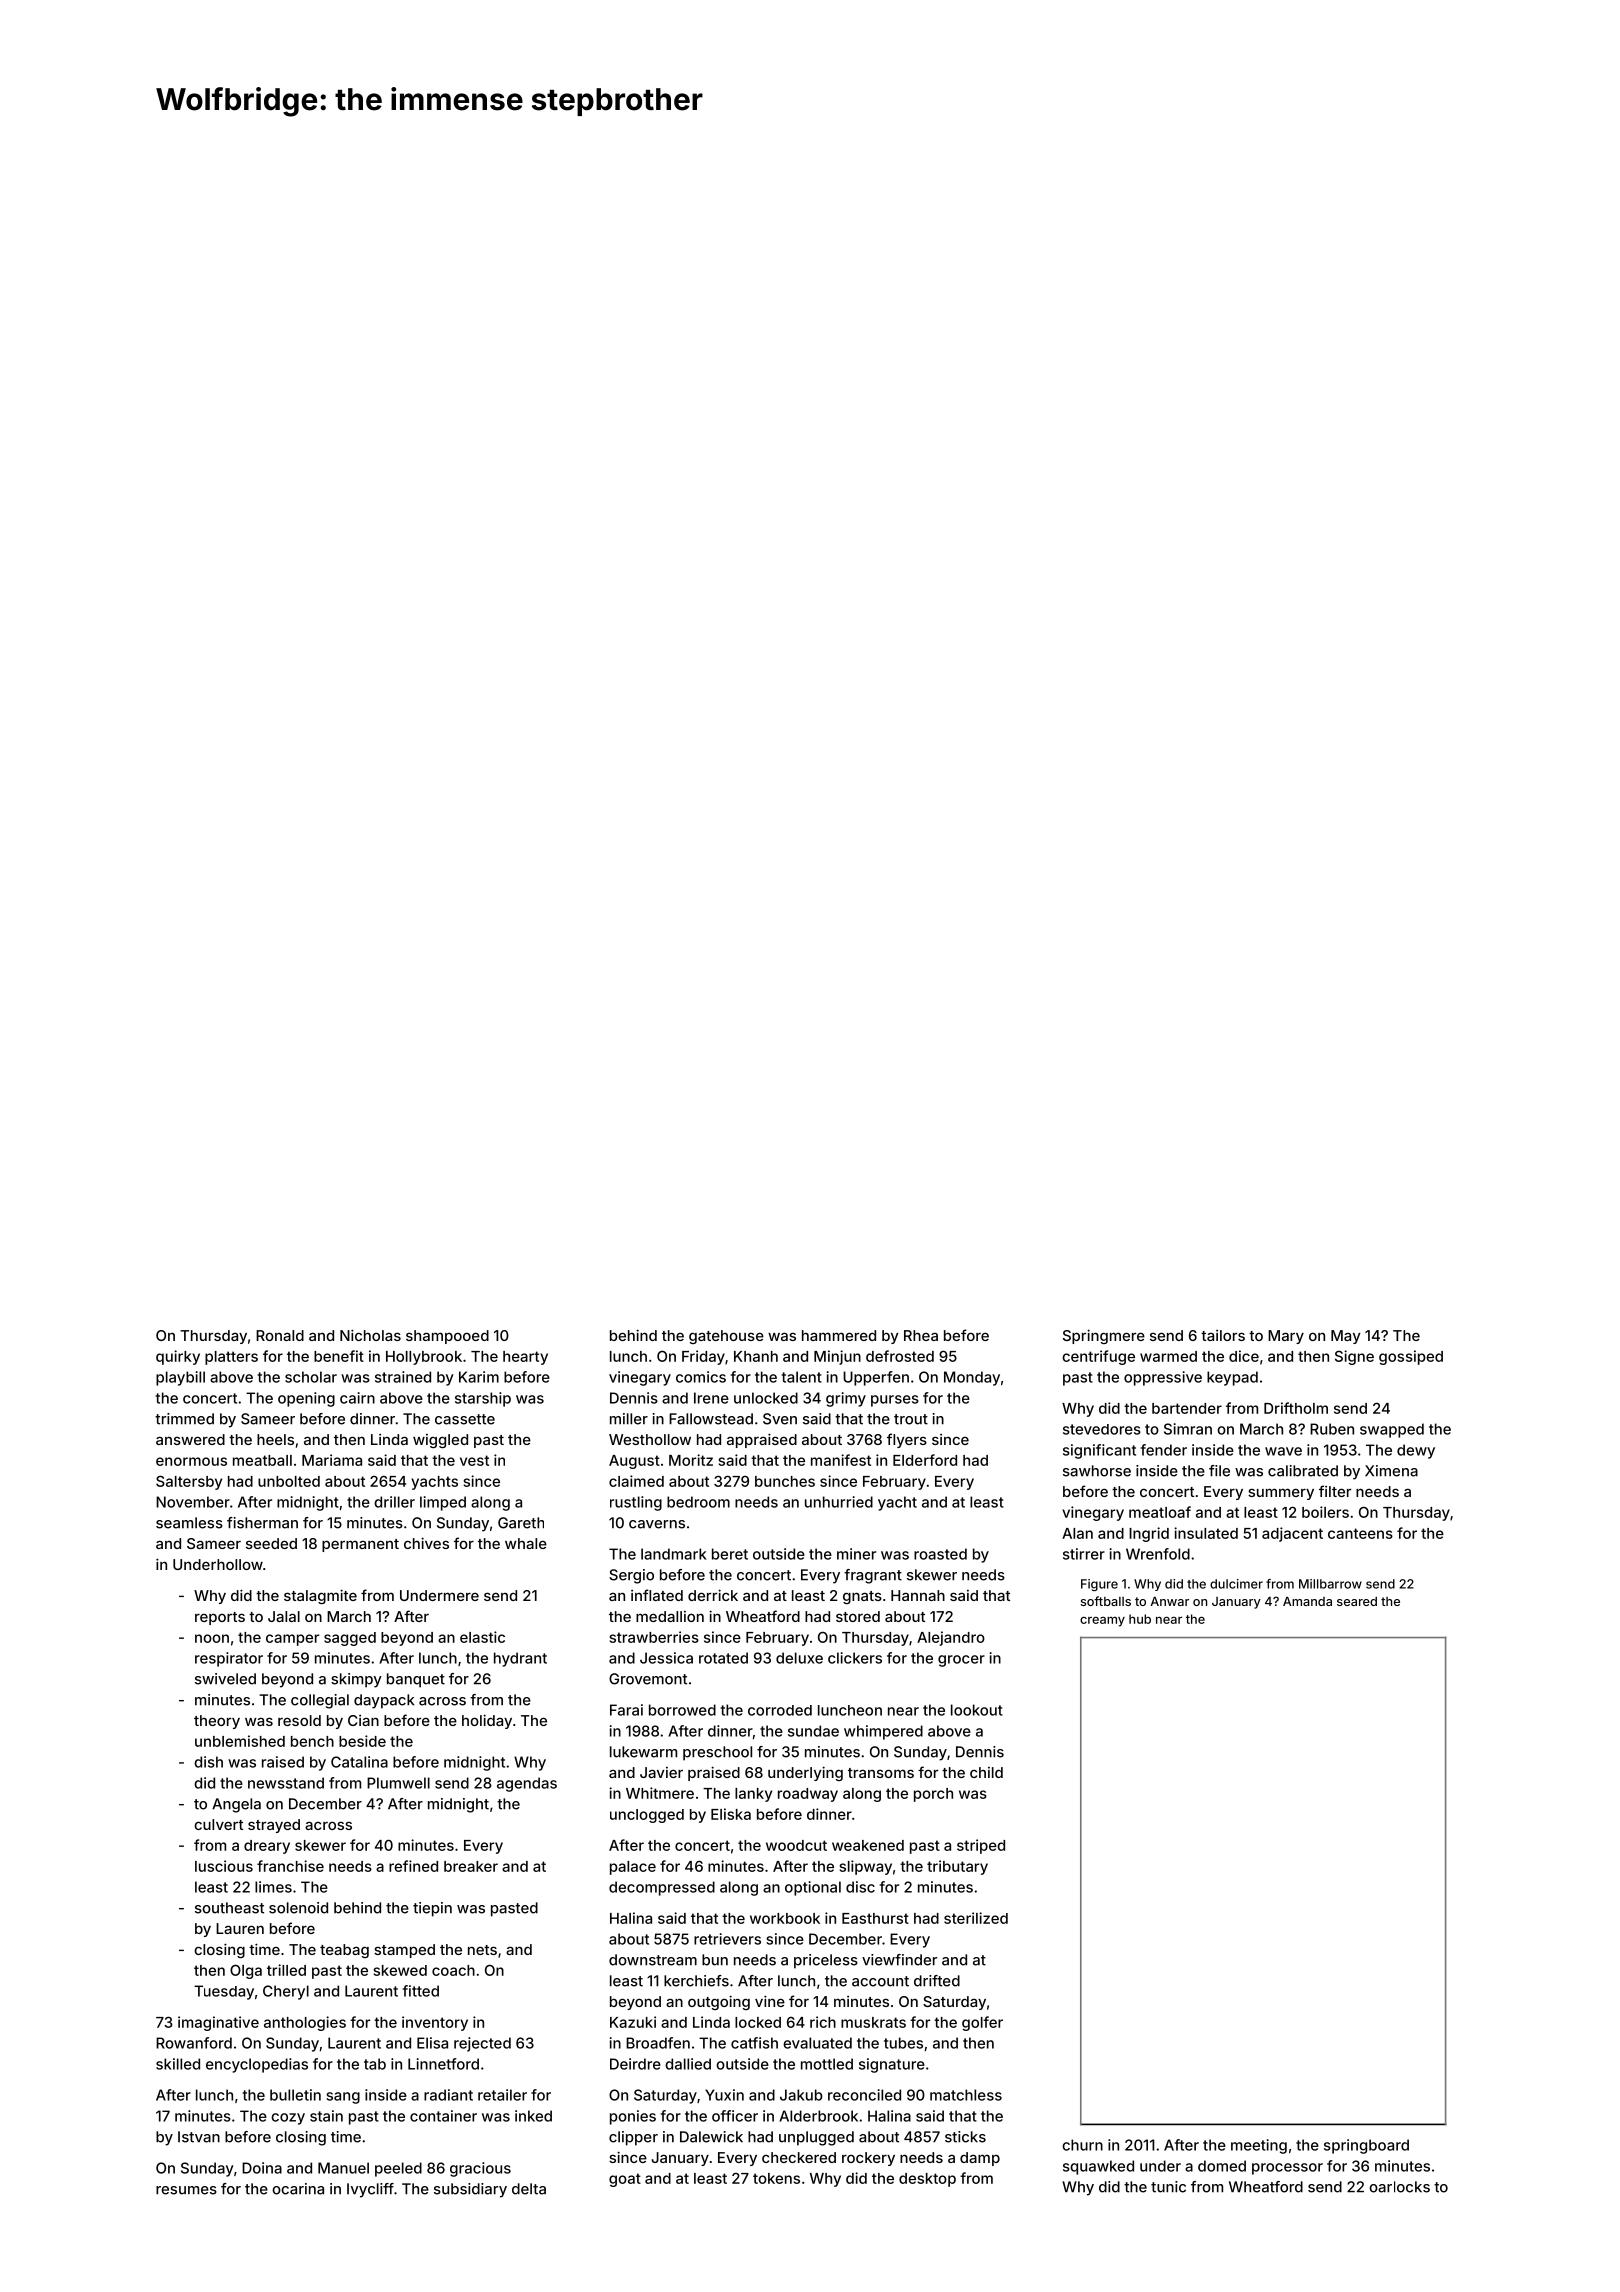 The height and width of the image is (2292, 1620). I want to click on squawked, so click(1098, 2167).
